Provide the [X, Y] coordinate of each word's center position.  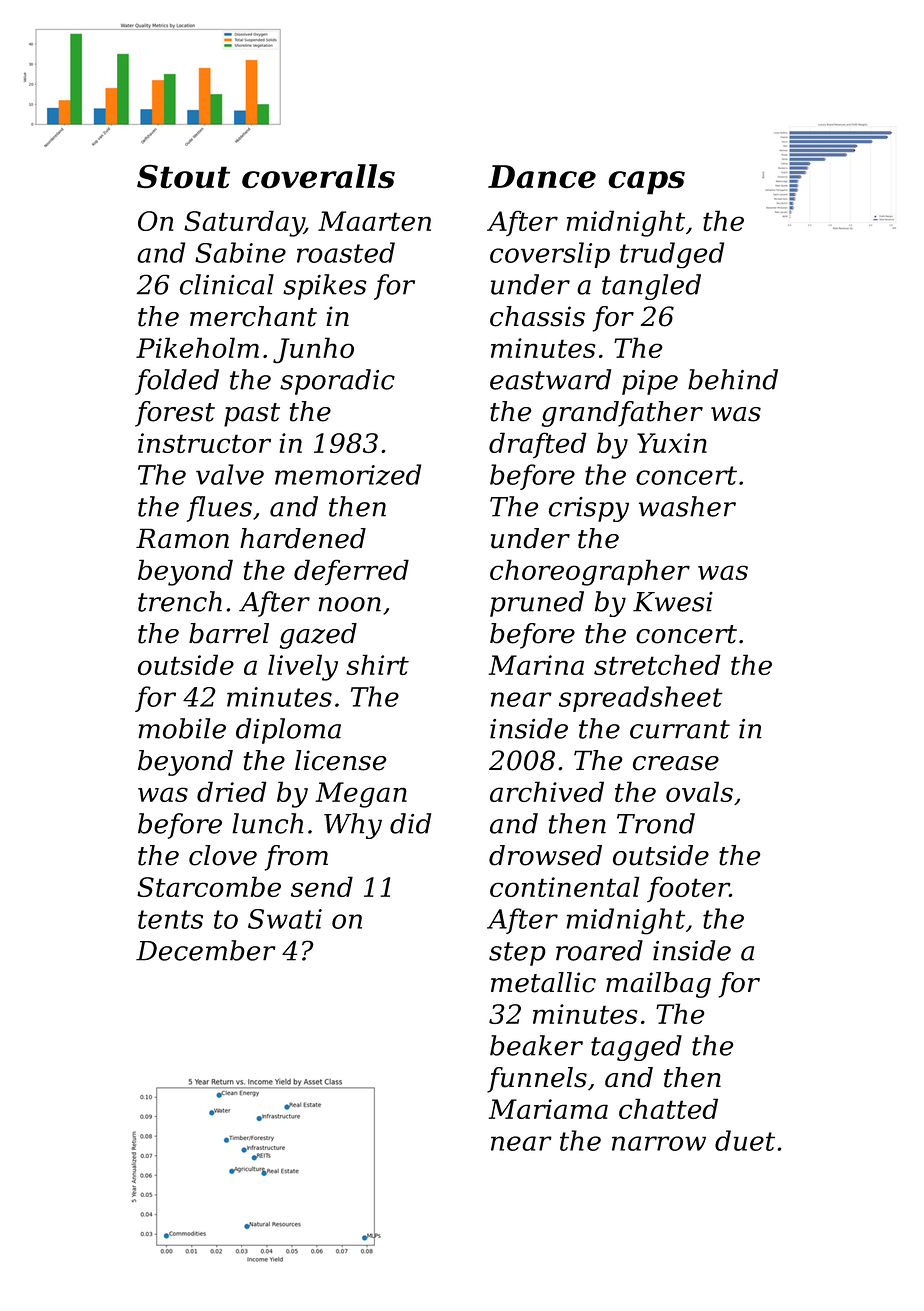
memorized [348, 474]
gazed [318, 636]
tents [170, 919]
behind [733, 379]
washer [687, 506]
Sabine [240, 252]
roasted [346, 252]
